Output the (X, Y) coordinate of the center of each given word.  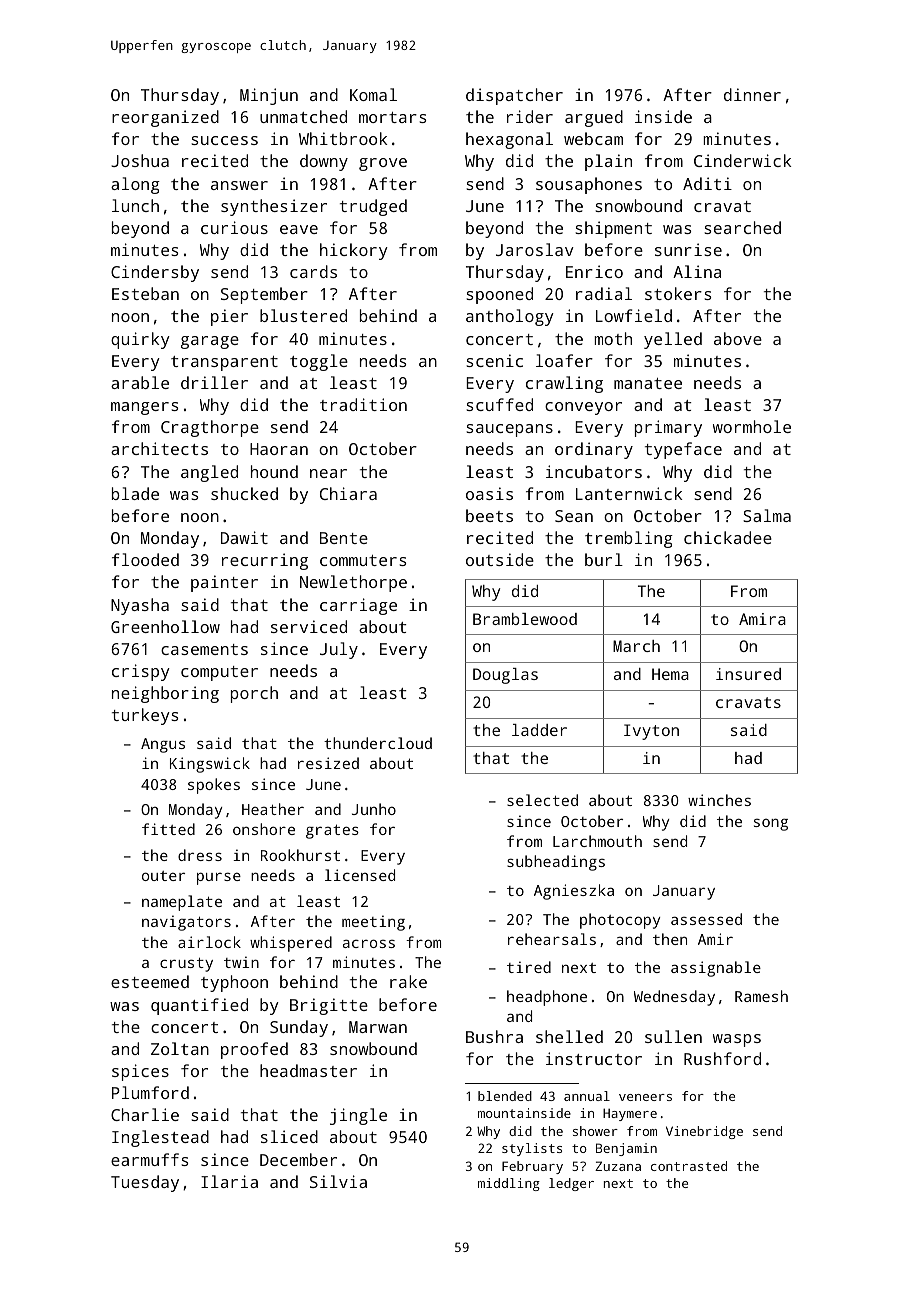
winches (719, 800)
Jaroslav (535, 249)
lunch (135, 205)
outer (163, 876)
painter (224, 583)
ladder (539, 730)
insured (748, 674)
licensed (360, 875)
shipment (614, 229)
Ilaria (229, 1181)
